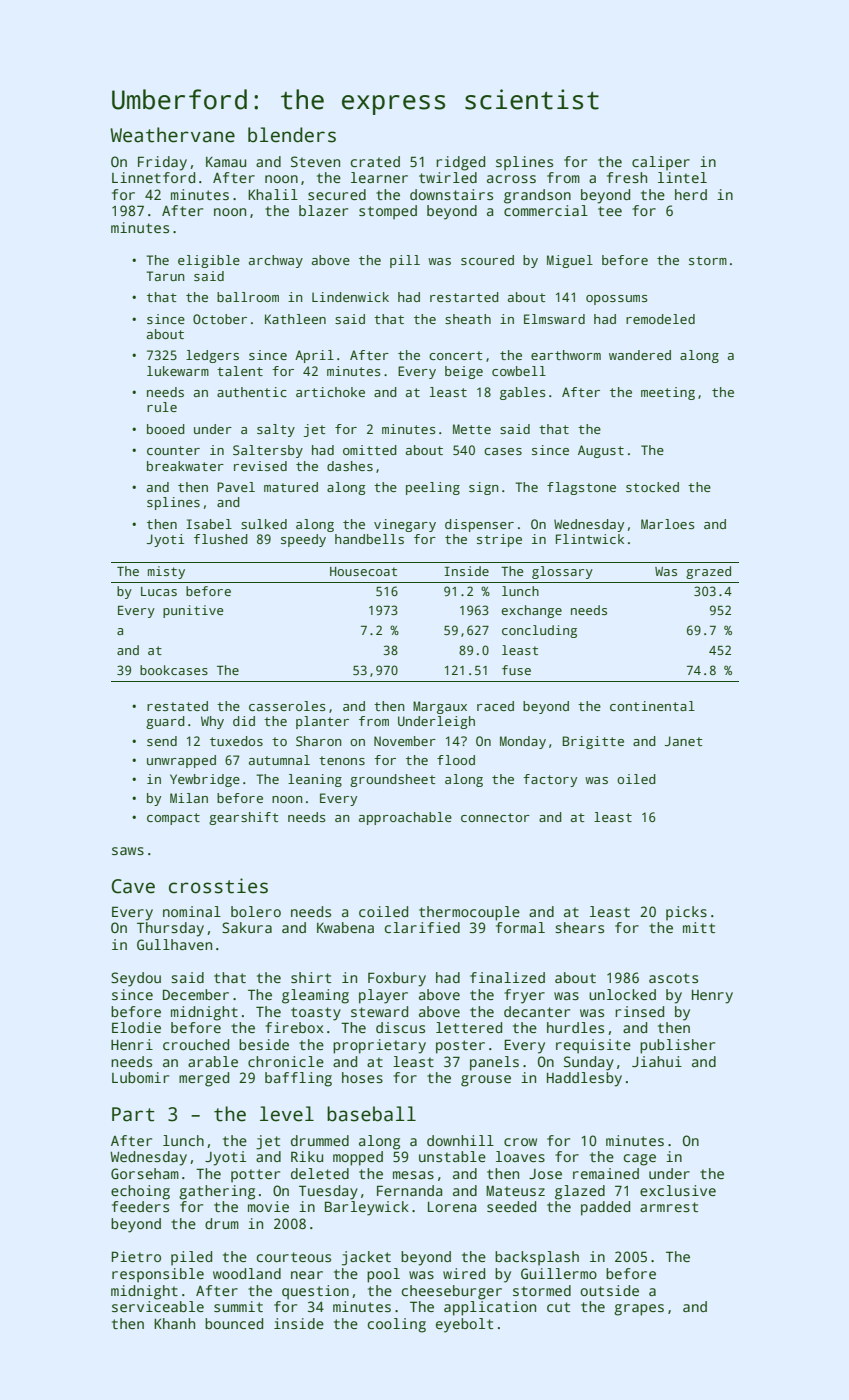  I want to click on send, so click(162, 741).
